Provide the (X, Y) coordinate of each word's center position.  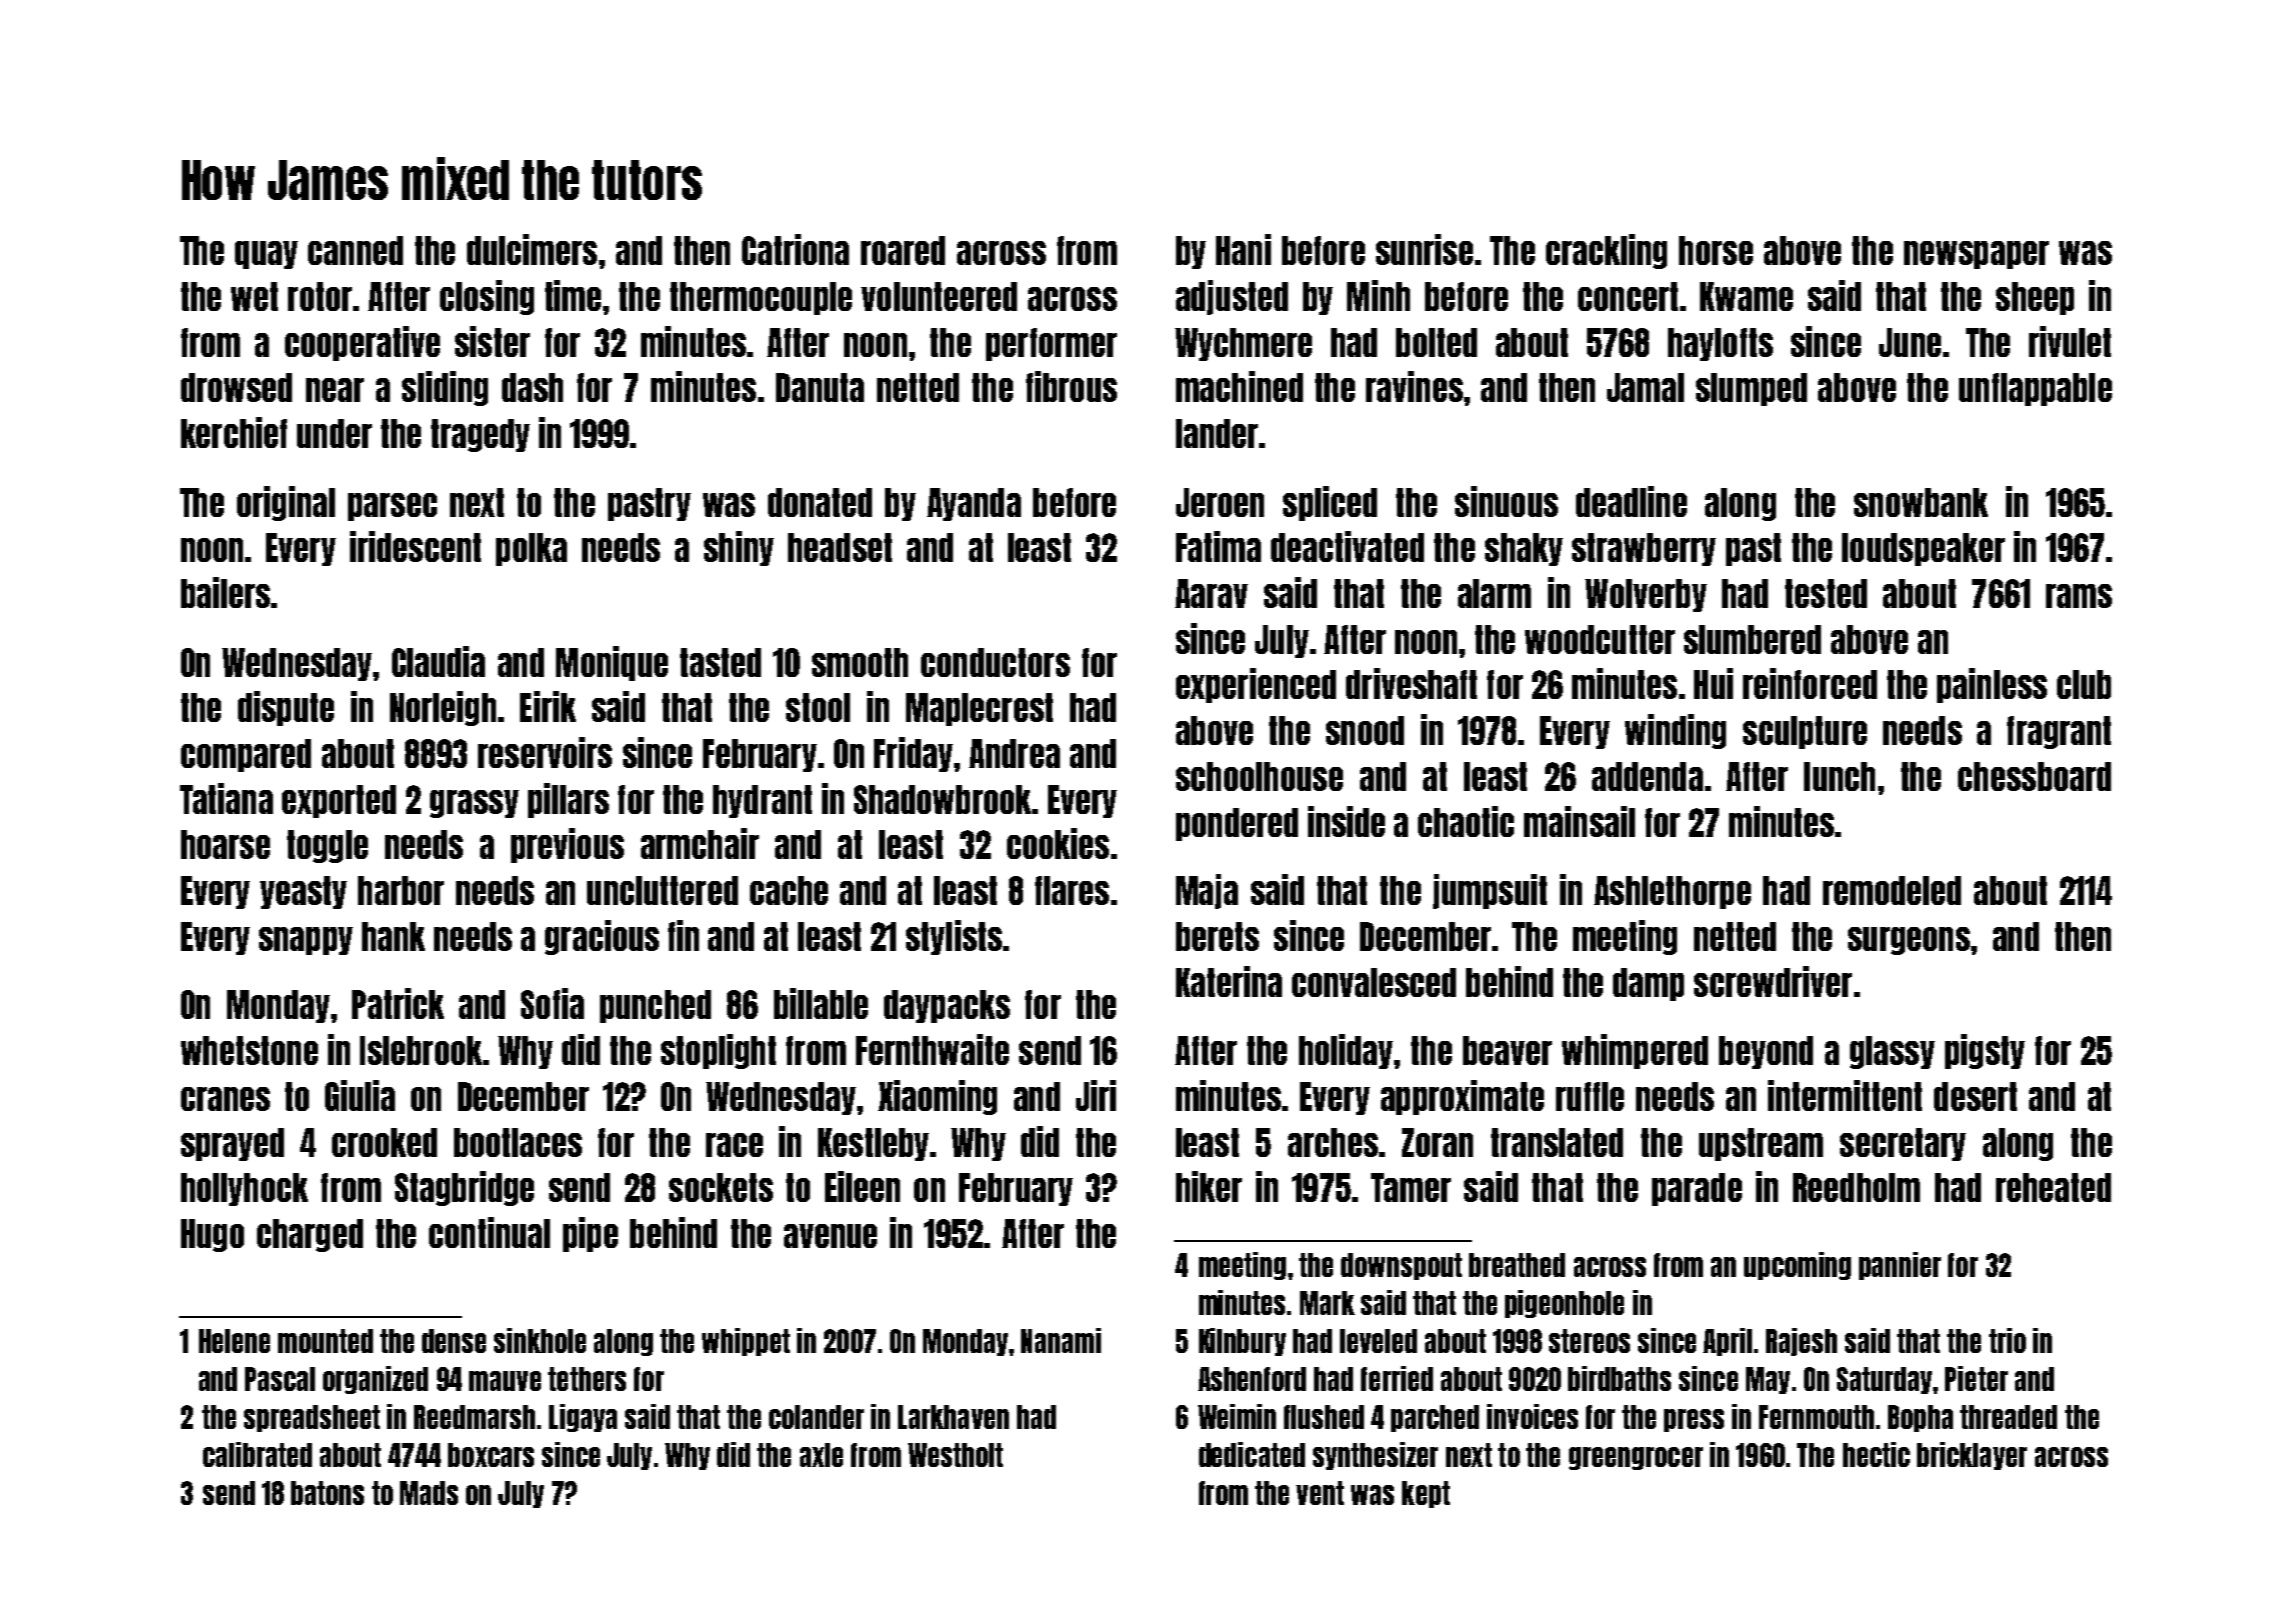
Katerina (1229, 981)
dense (454, 1341)
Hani (1243, 249)
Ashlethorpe (1672, 892)
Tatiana (226, 798)
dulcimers (532, 249)
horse (1716, 250)
